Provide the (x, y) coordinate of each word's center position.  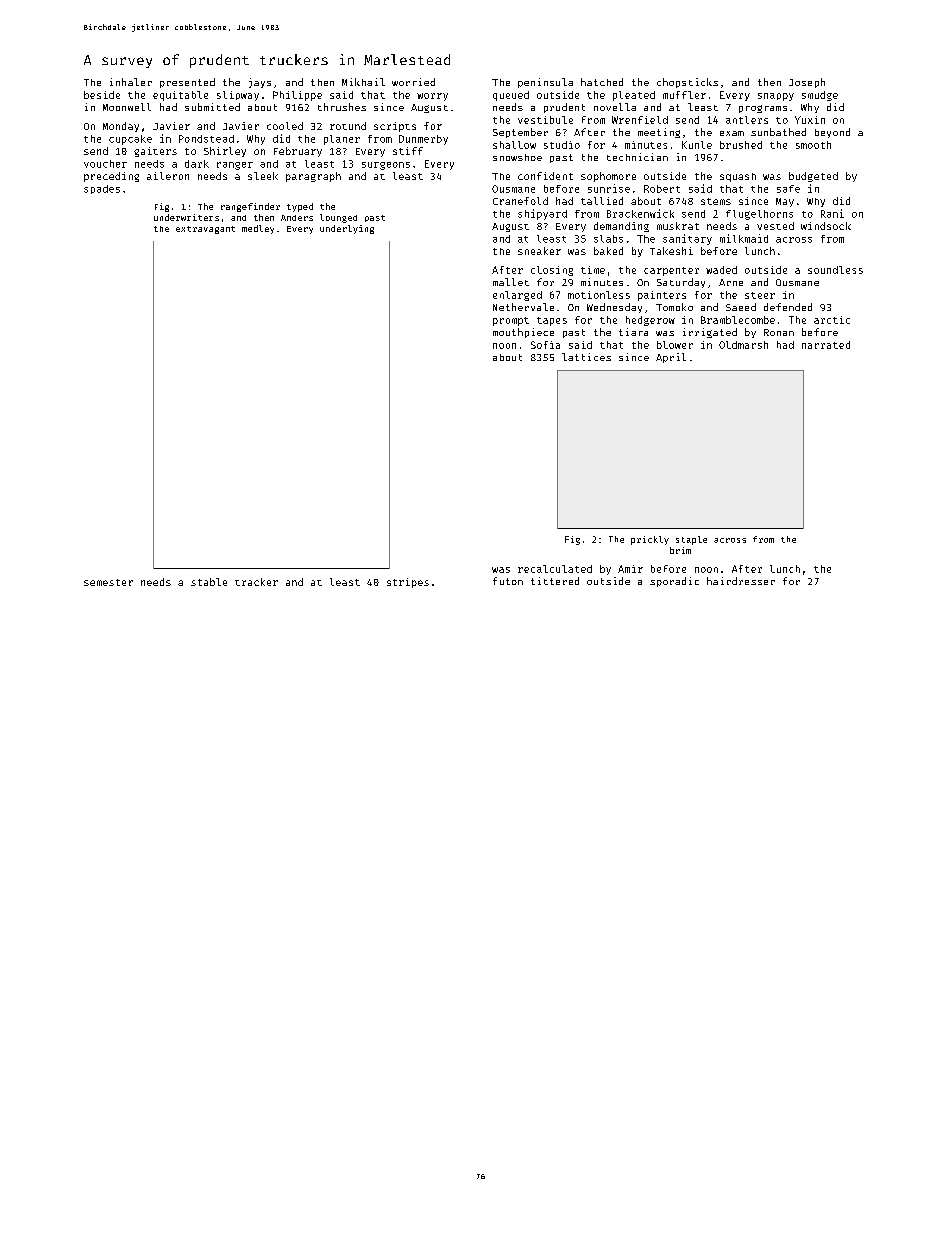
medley (258, 229)
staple (691, 540)
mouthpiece (523, 333)
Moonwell (127, 107)
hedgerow (650, 321)
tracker (256, 582)
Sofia (545, 345)
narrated (826, 345)
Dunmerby (423, 140)
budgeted (813, 177)
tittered (555, 581)
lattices (586, 357)
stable (209, 582)
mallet (511, 282)
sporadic (674, 582)
